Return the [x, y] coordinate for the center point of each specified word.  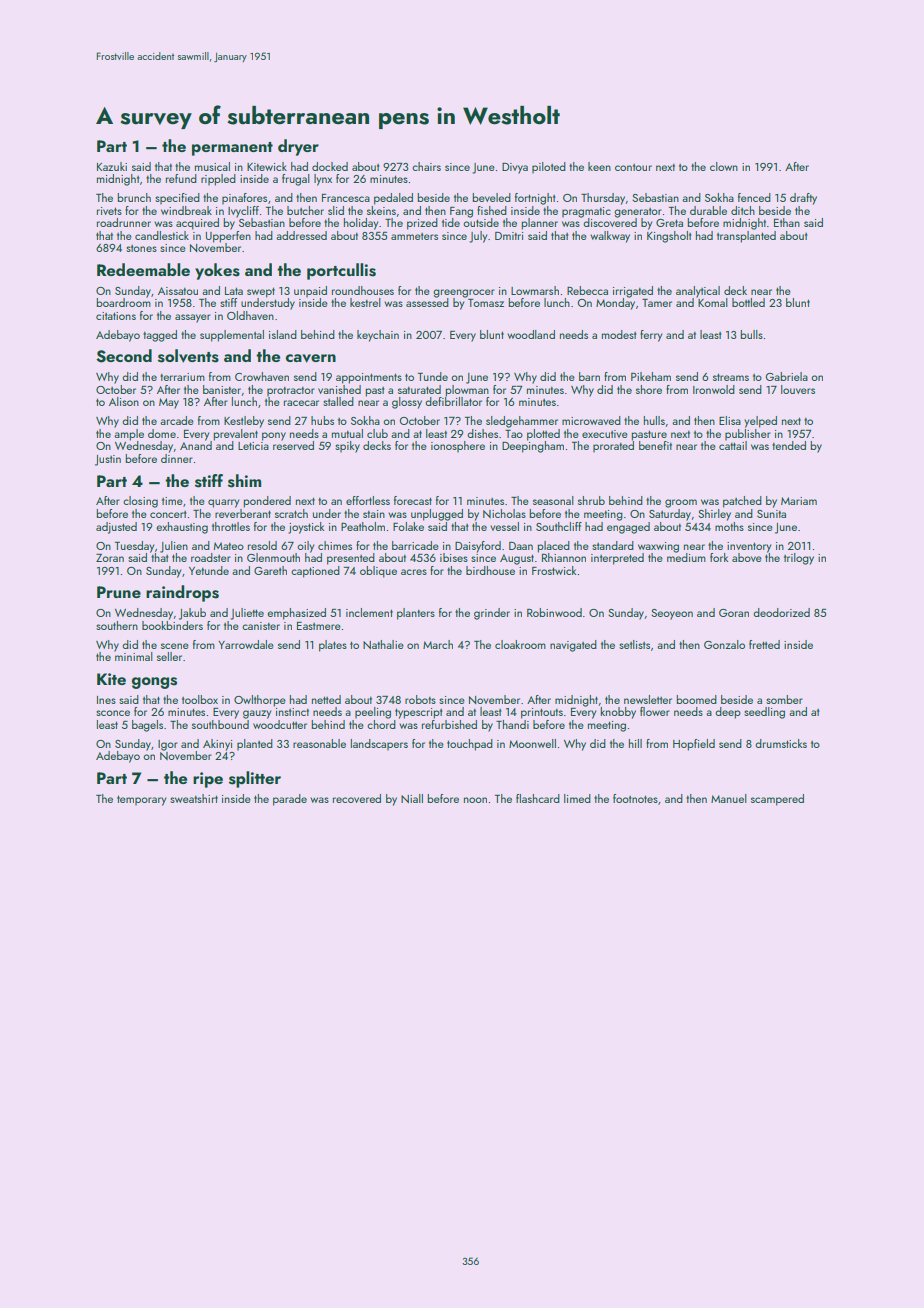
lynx [323, 180]
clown [724, 166]
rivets [109, 211]
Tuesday [134, 547]
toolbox [200, 699]
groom [681, 503]
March [438, 644]
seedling [764, 713]
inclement [369, 612]
